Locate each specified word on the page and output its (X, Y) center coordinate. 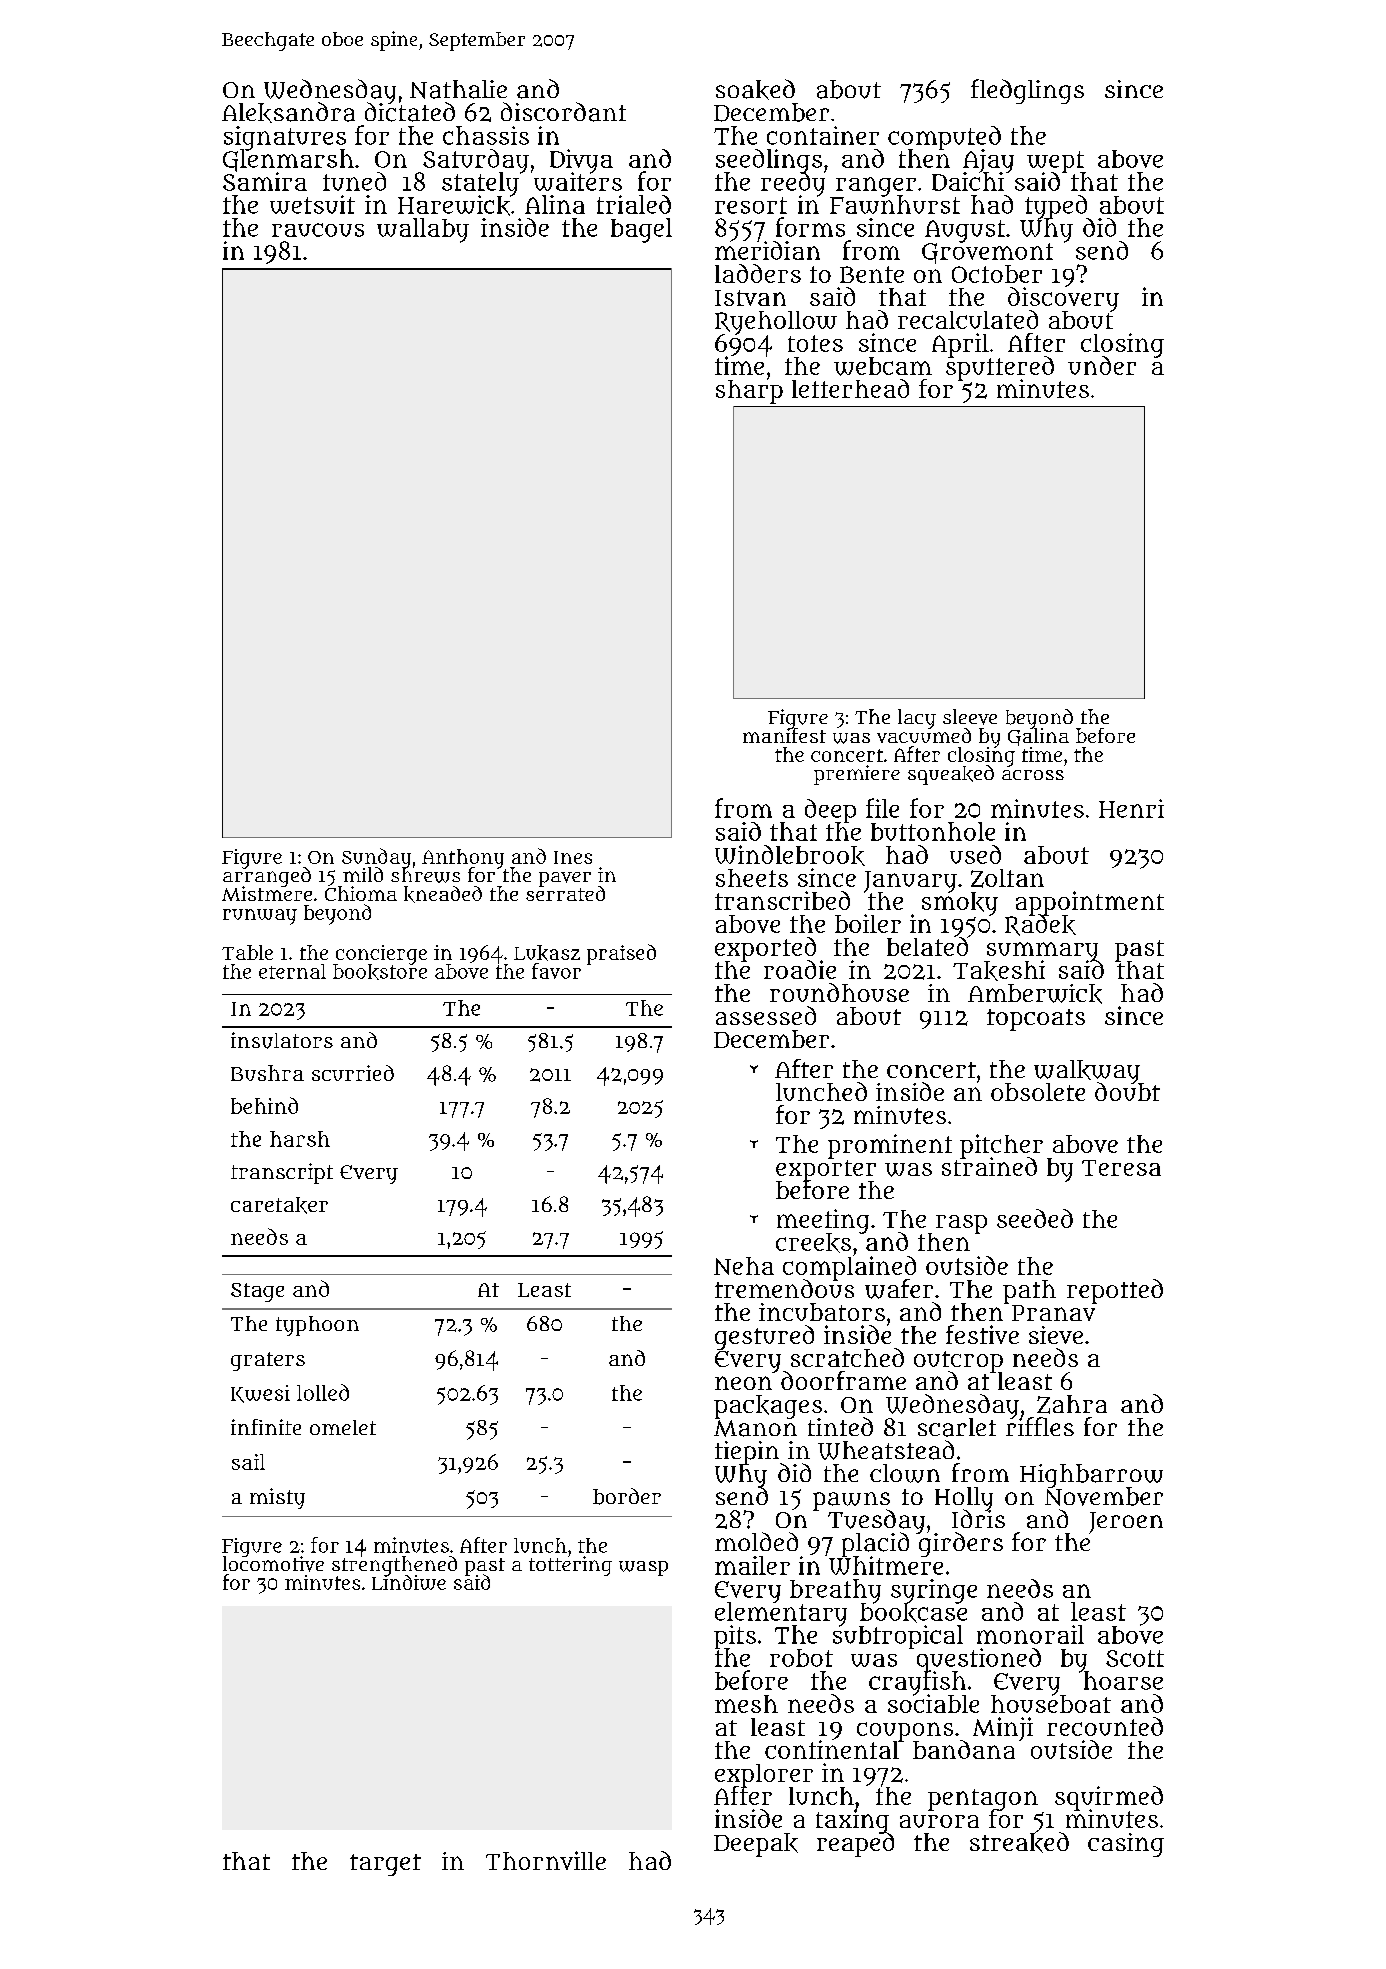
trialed (634, 204)
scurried (353, 1073)
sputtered (1000, 368)
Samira (265, 181)
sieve (1056, 1335)
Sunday (376, 858)
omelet (343, 1427)
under (1102, 365)
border (627, 1496)
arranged (267, 877)
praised (621, 954)
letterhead (850, 388)
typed (1057, 207)
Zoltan (1007, 878)
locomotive (273, 1564)
